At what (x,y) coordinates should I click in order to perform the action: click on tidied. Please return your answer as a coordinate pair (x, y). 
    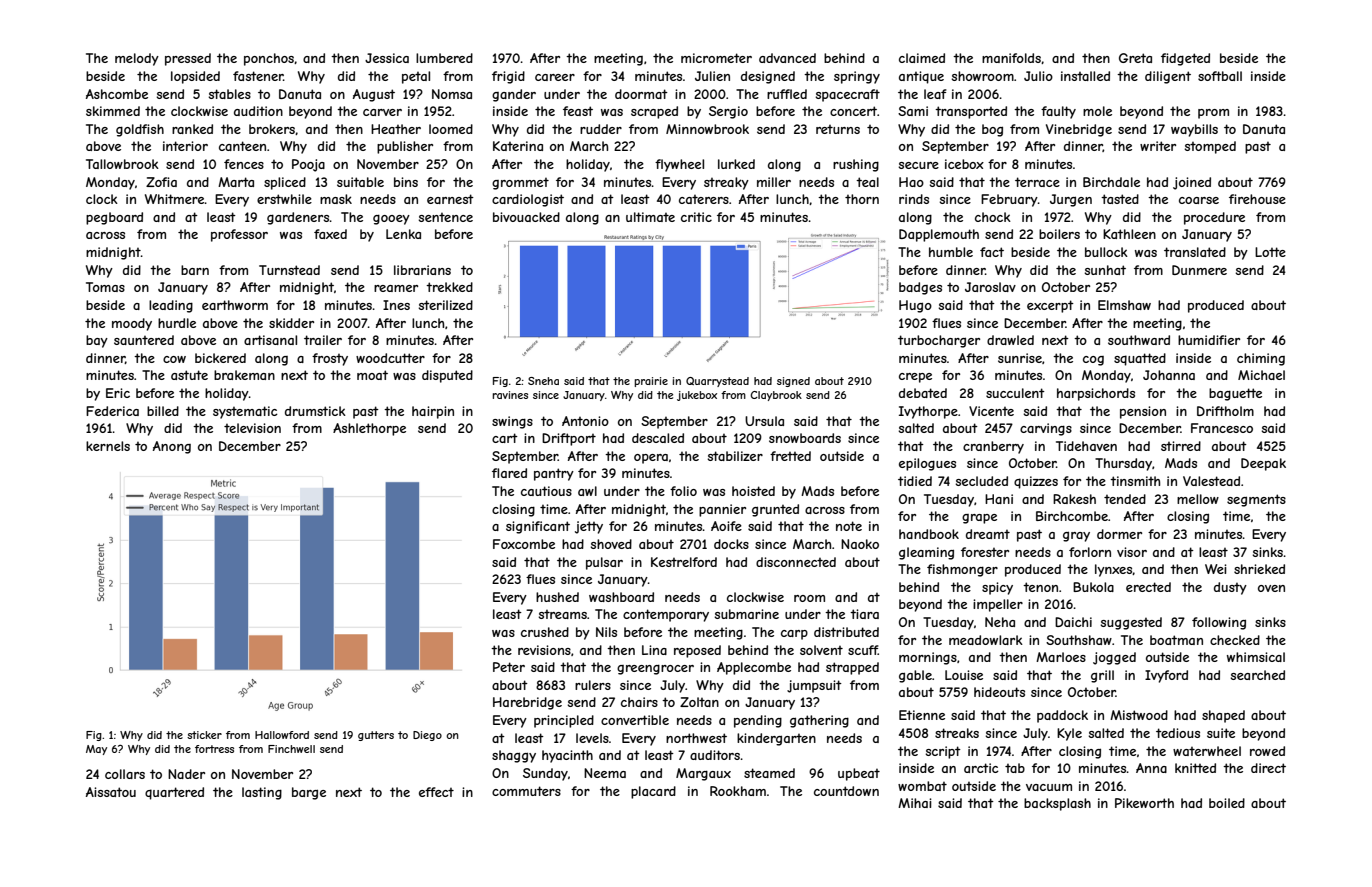
    Looking at the image, I should click on (915, 481).
